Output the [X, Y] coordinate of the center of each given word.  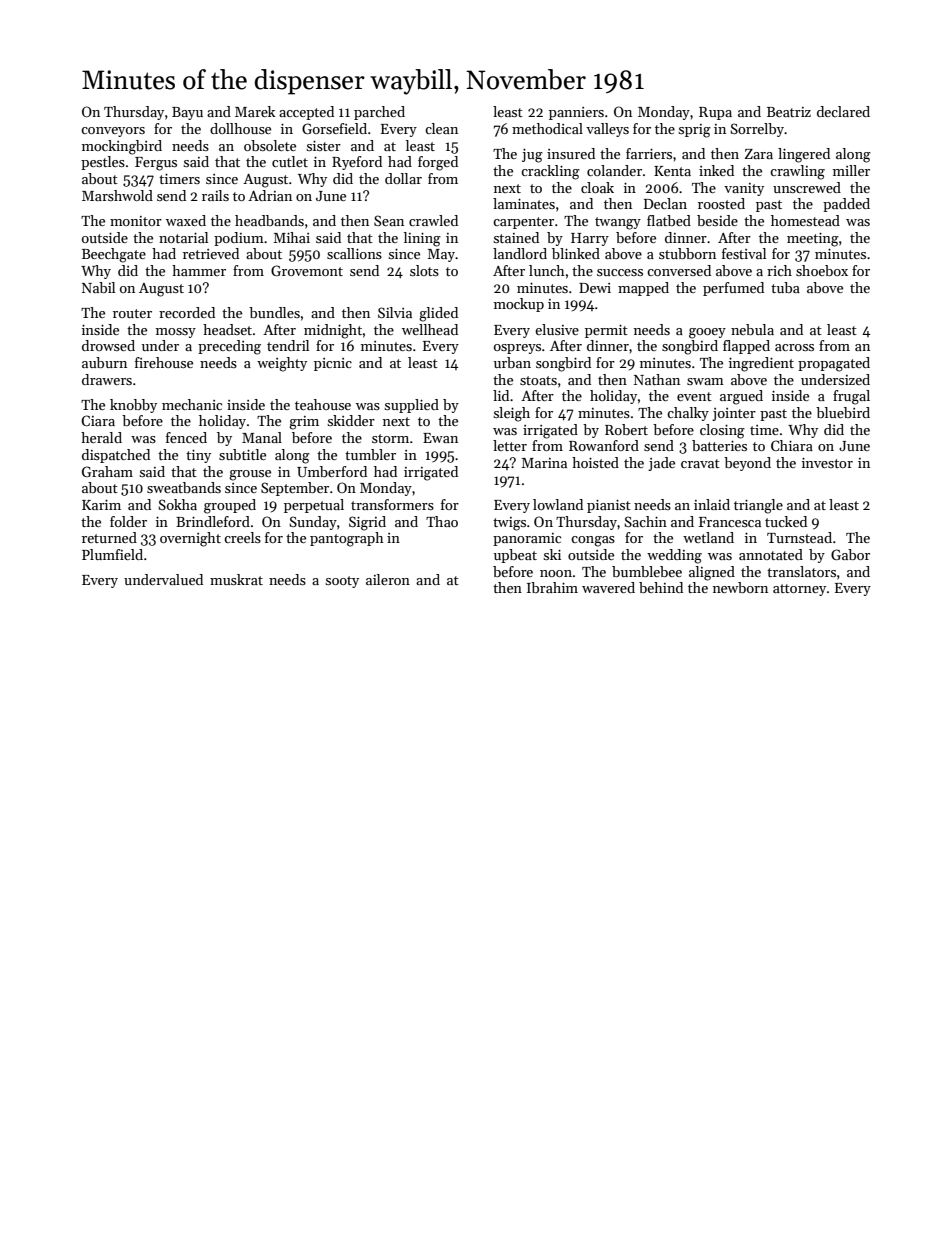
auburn [104, 362]
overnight [190, 539]
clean [441, 128]
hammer [199, 270]
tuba [785, 287]
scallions [354, 253]
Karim [101, 505]
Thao [442, 521]
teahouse [323, 404]
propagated [834, 364]
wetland [708, 537]
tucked [786, 521]
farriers [649, 153]
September [295, 489]
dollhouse [240, 128]
